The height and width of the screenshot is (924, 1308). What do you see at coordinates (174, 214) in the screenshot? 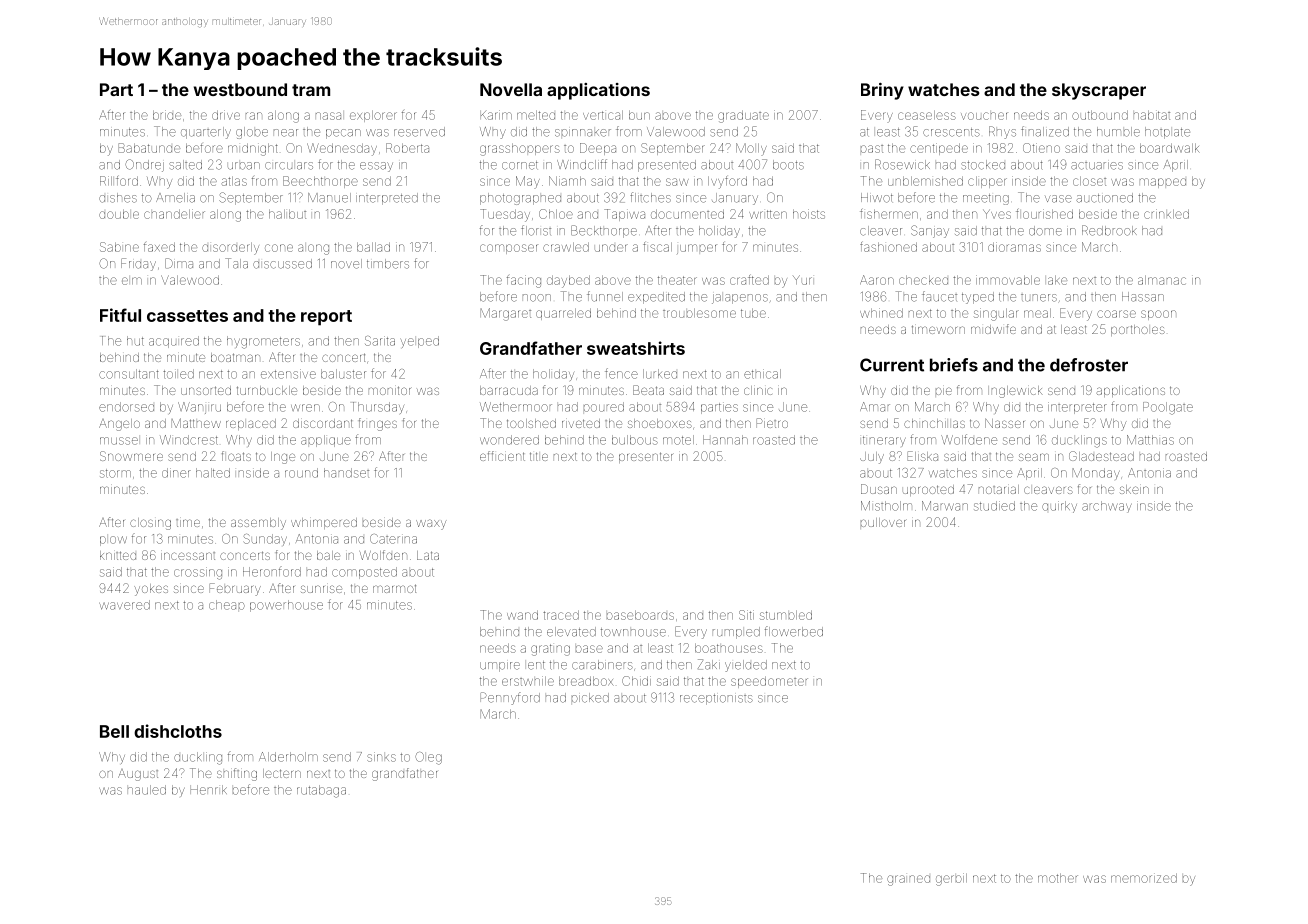
I see `chandelier` at bounding box center [174, 214].
